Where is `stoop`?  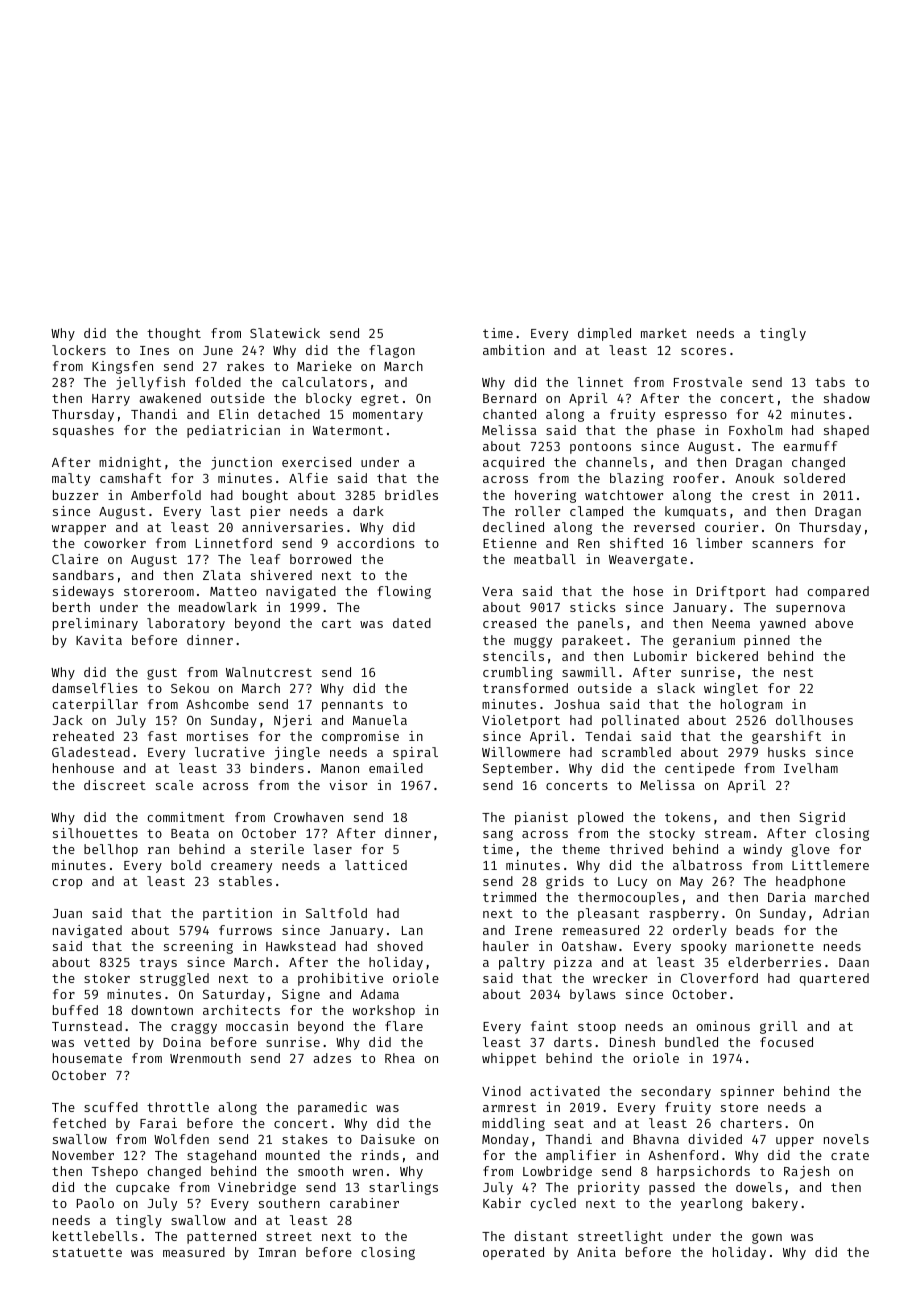
stoop is located at coordinates (597, 1028).
